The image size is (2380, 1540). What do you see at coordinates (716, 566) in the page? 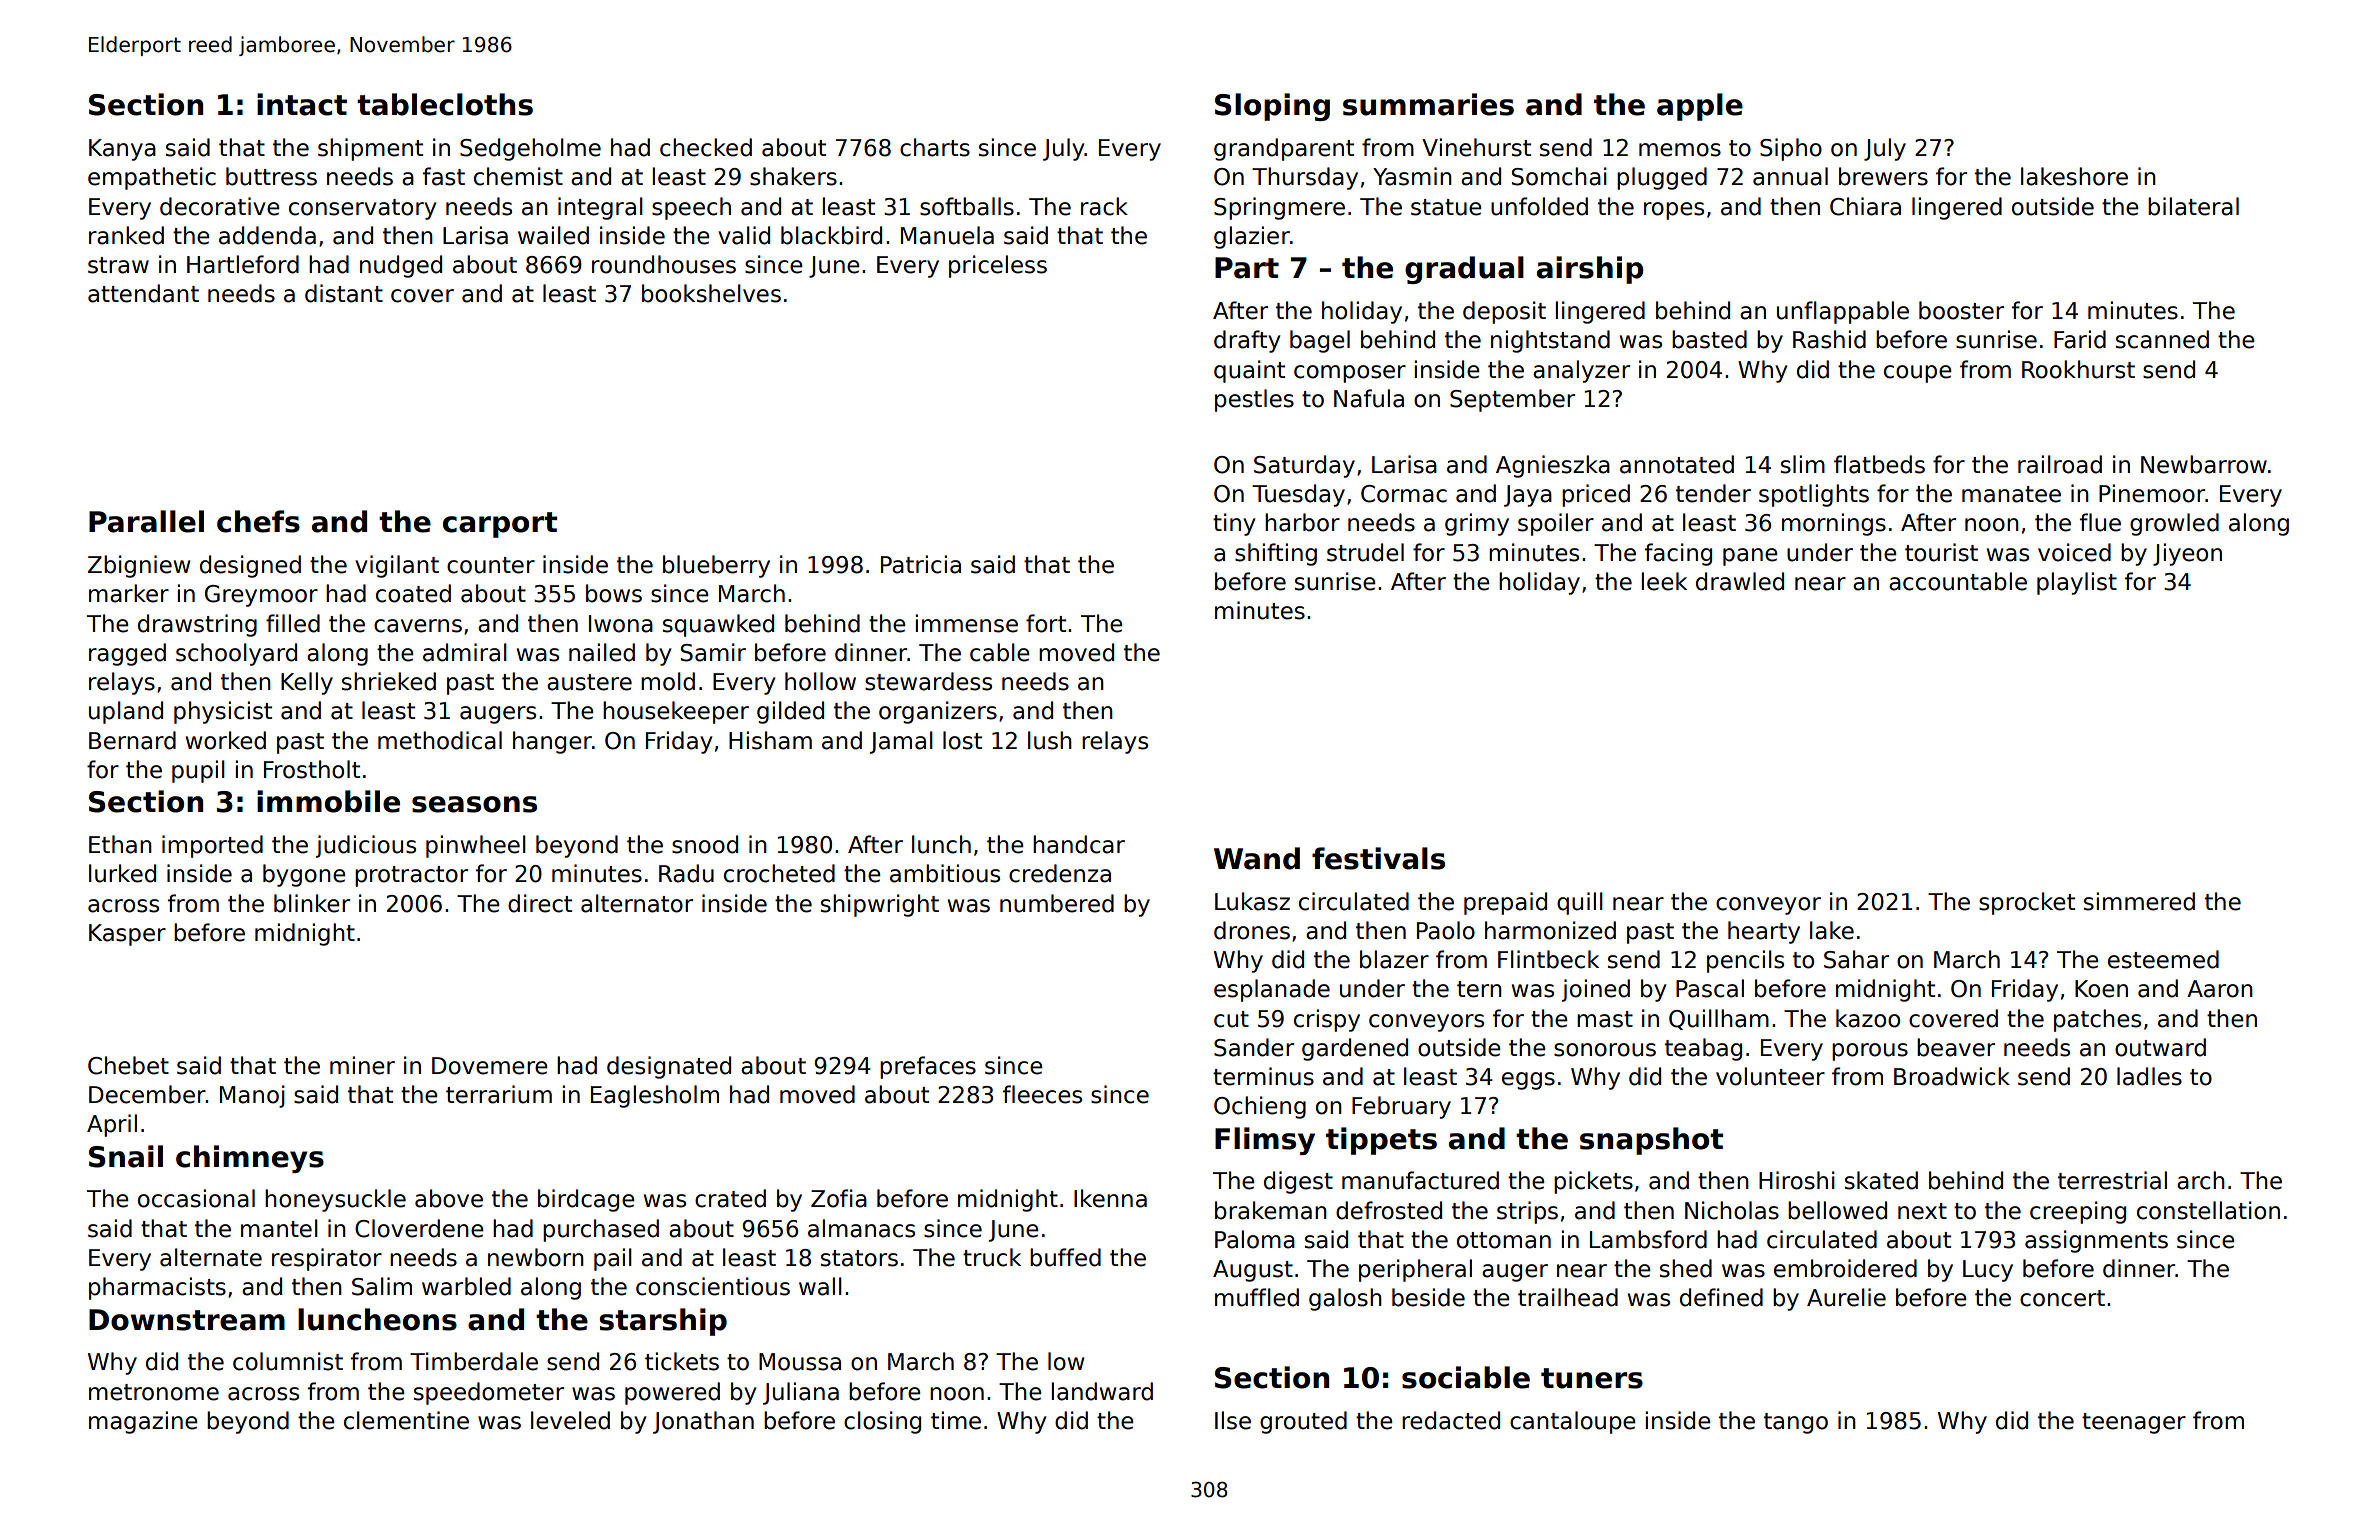
I see `blueberry` at bounding box center [716, 566].
